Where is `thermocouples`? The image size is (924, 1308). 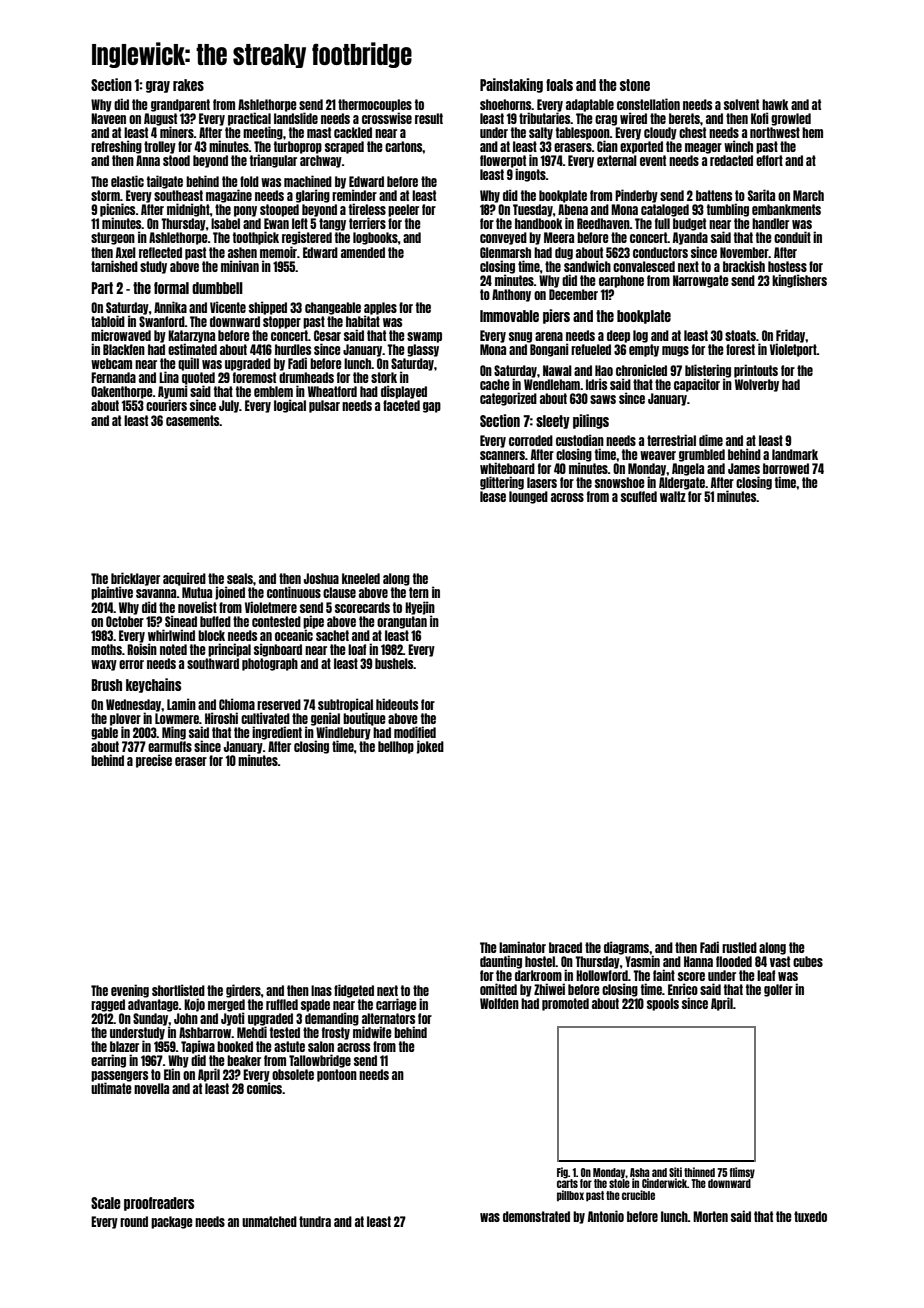
thermocouples is located at coordinates (375, 105).
